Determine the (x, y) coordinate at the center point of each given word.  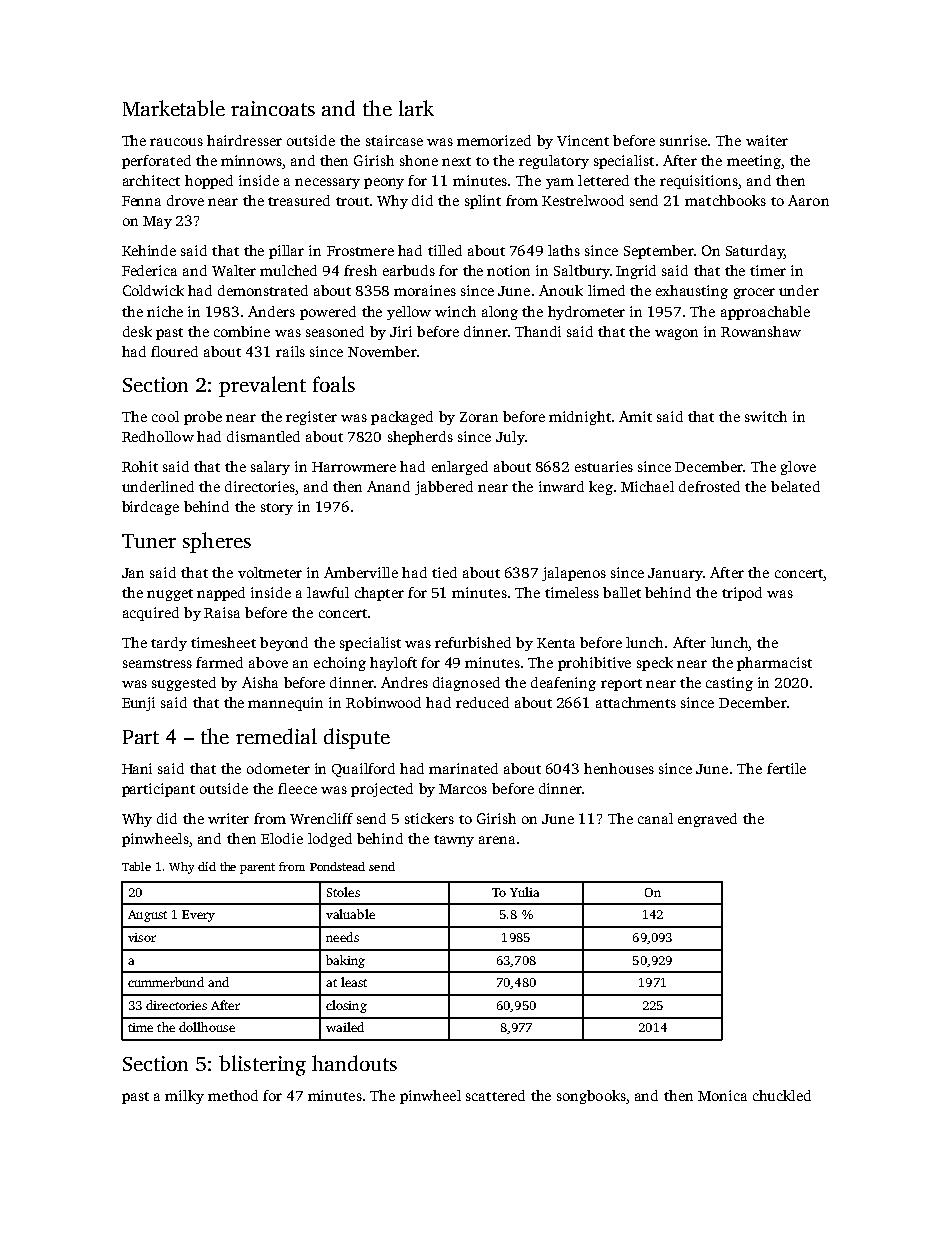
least (354, 982)
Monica (722, 1095)
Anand (388, 486)
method (233, 1095)
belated (795, 486)
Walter (234, 270)
